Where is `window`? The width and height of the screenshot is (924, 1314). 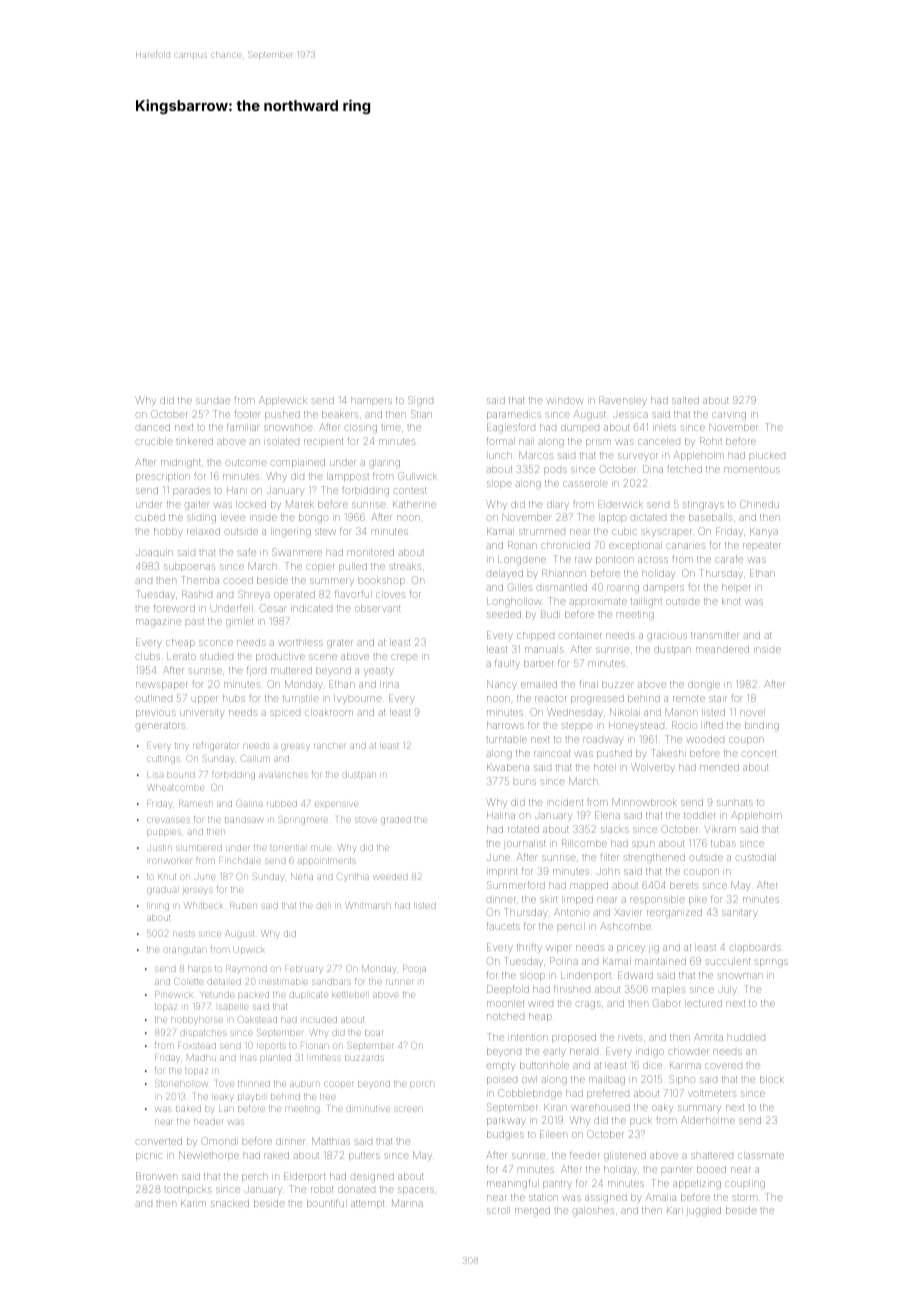 window is located at coordinates (565, 401).
